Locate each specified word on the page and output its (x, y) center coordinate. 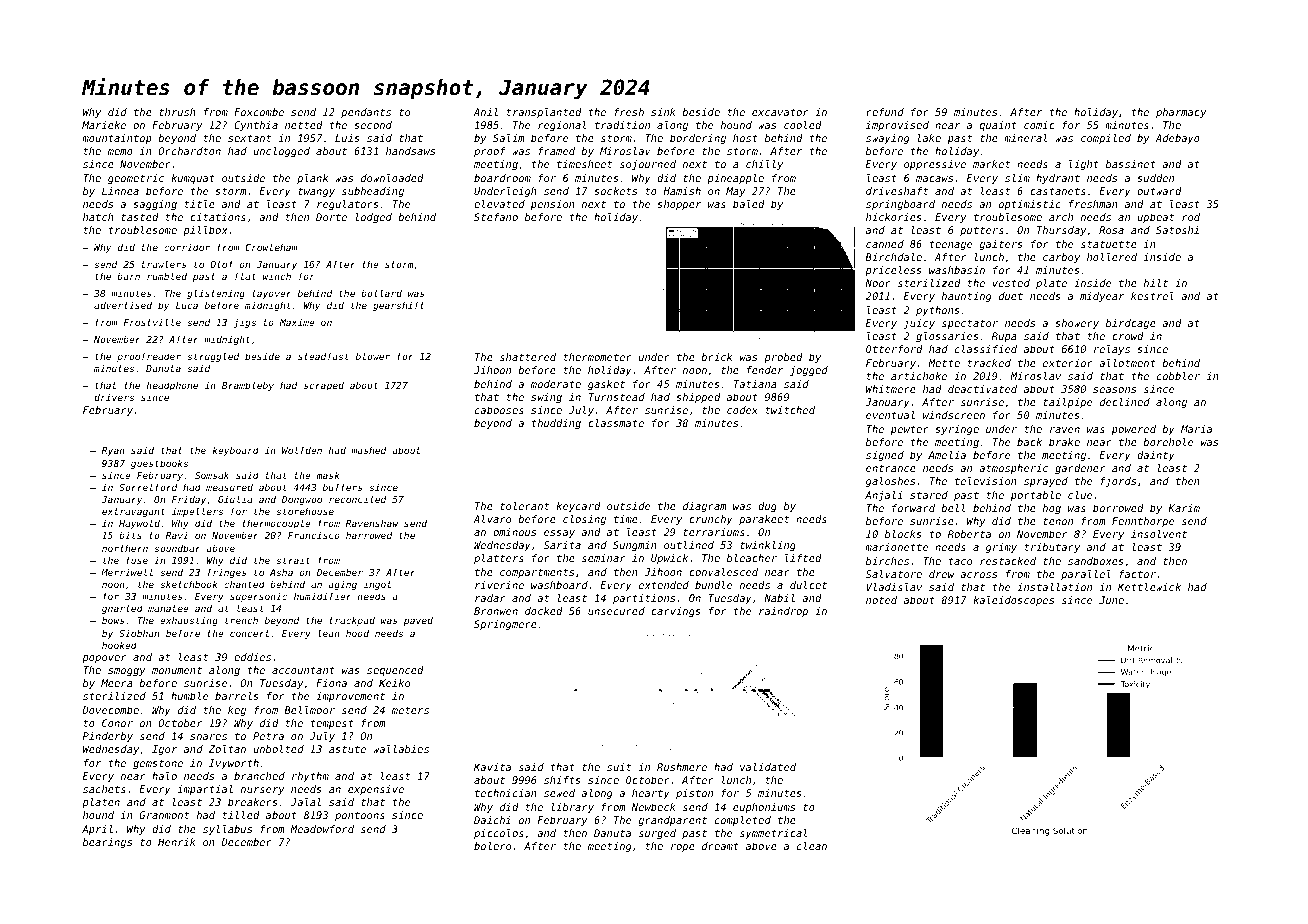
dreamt (720, 846)
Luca (187, 305)
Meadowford (322, 829)
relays (1112, 350)
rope (683, 848)
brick (716, 357)
